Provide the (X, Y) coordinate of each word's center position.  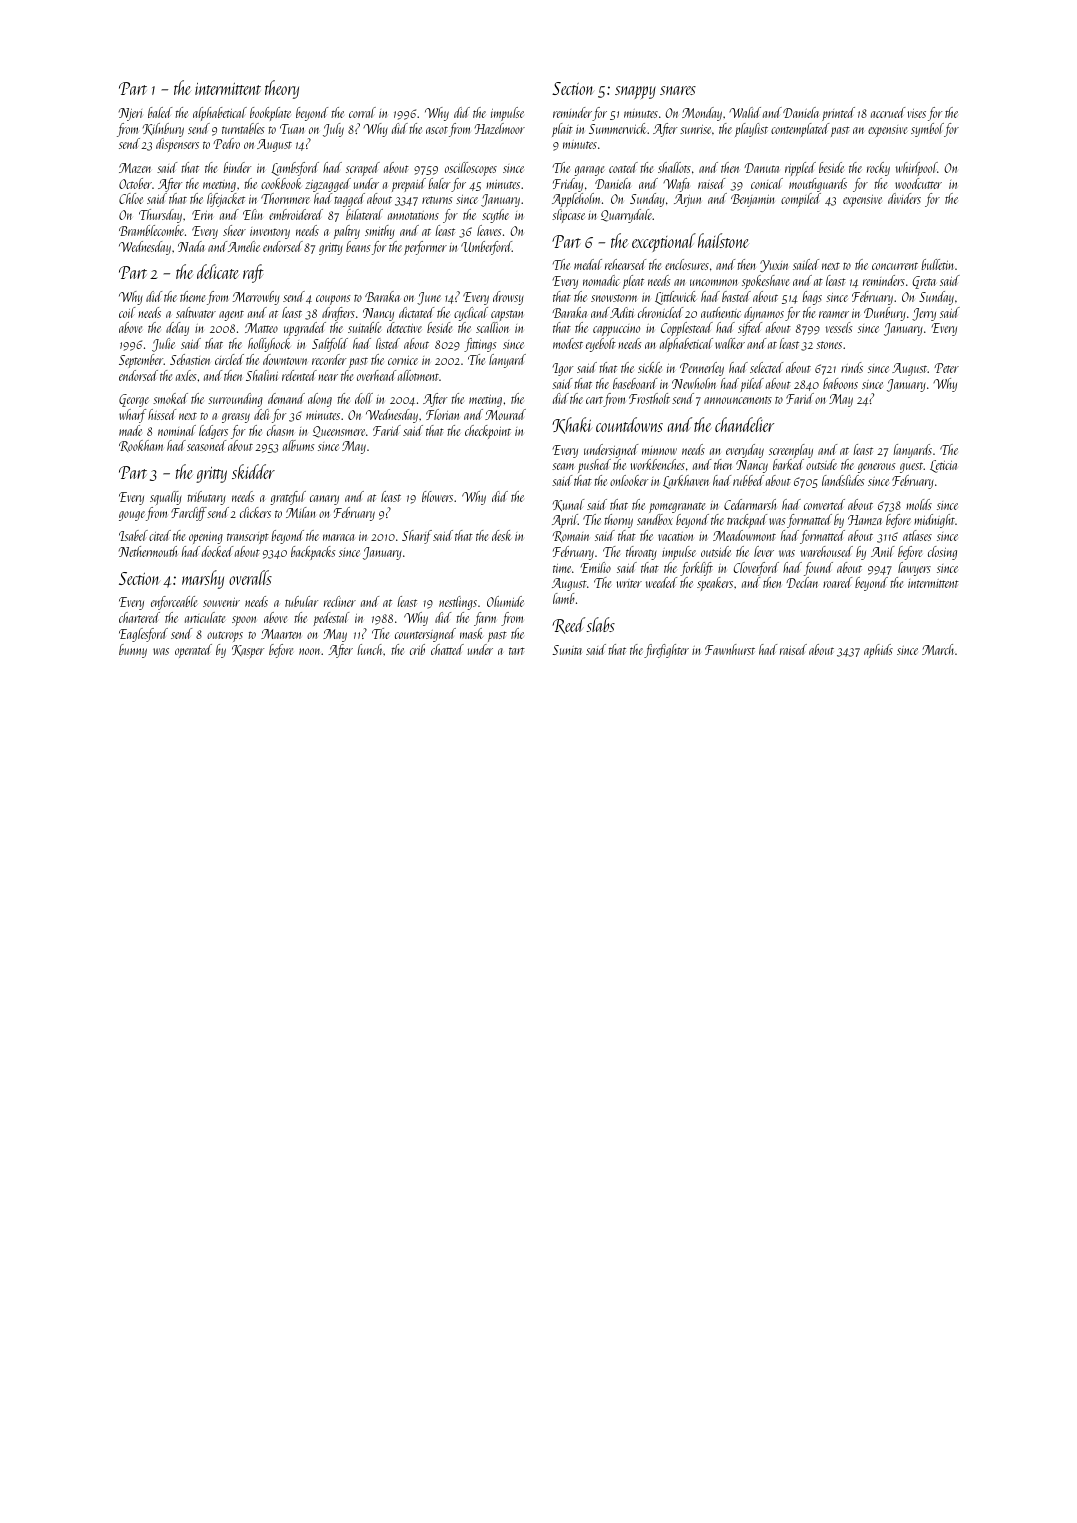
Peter (946, 368)
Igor (563, 369)
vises (917, 113)
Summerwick (618, 128)
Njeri (130, 114)
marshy (203, 579)
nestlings (458, 603)
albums (298, 445)
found (818, 569)
